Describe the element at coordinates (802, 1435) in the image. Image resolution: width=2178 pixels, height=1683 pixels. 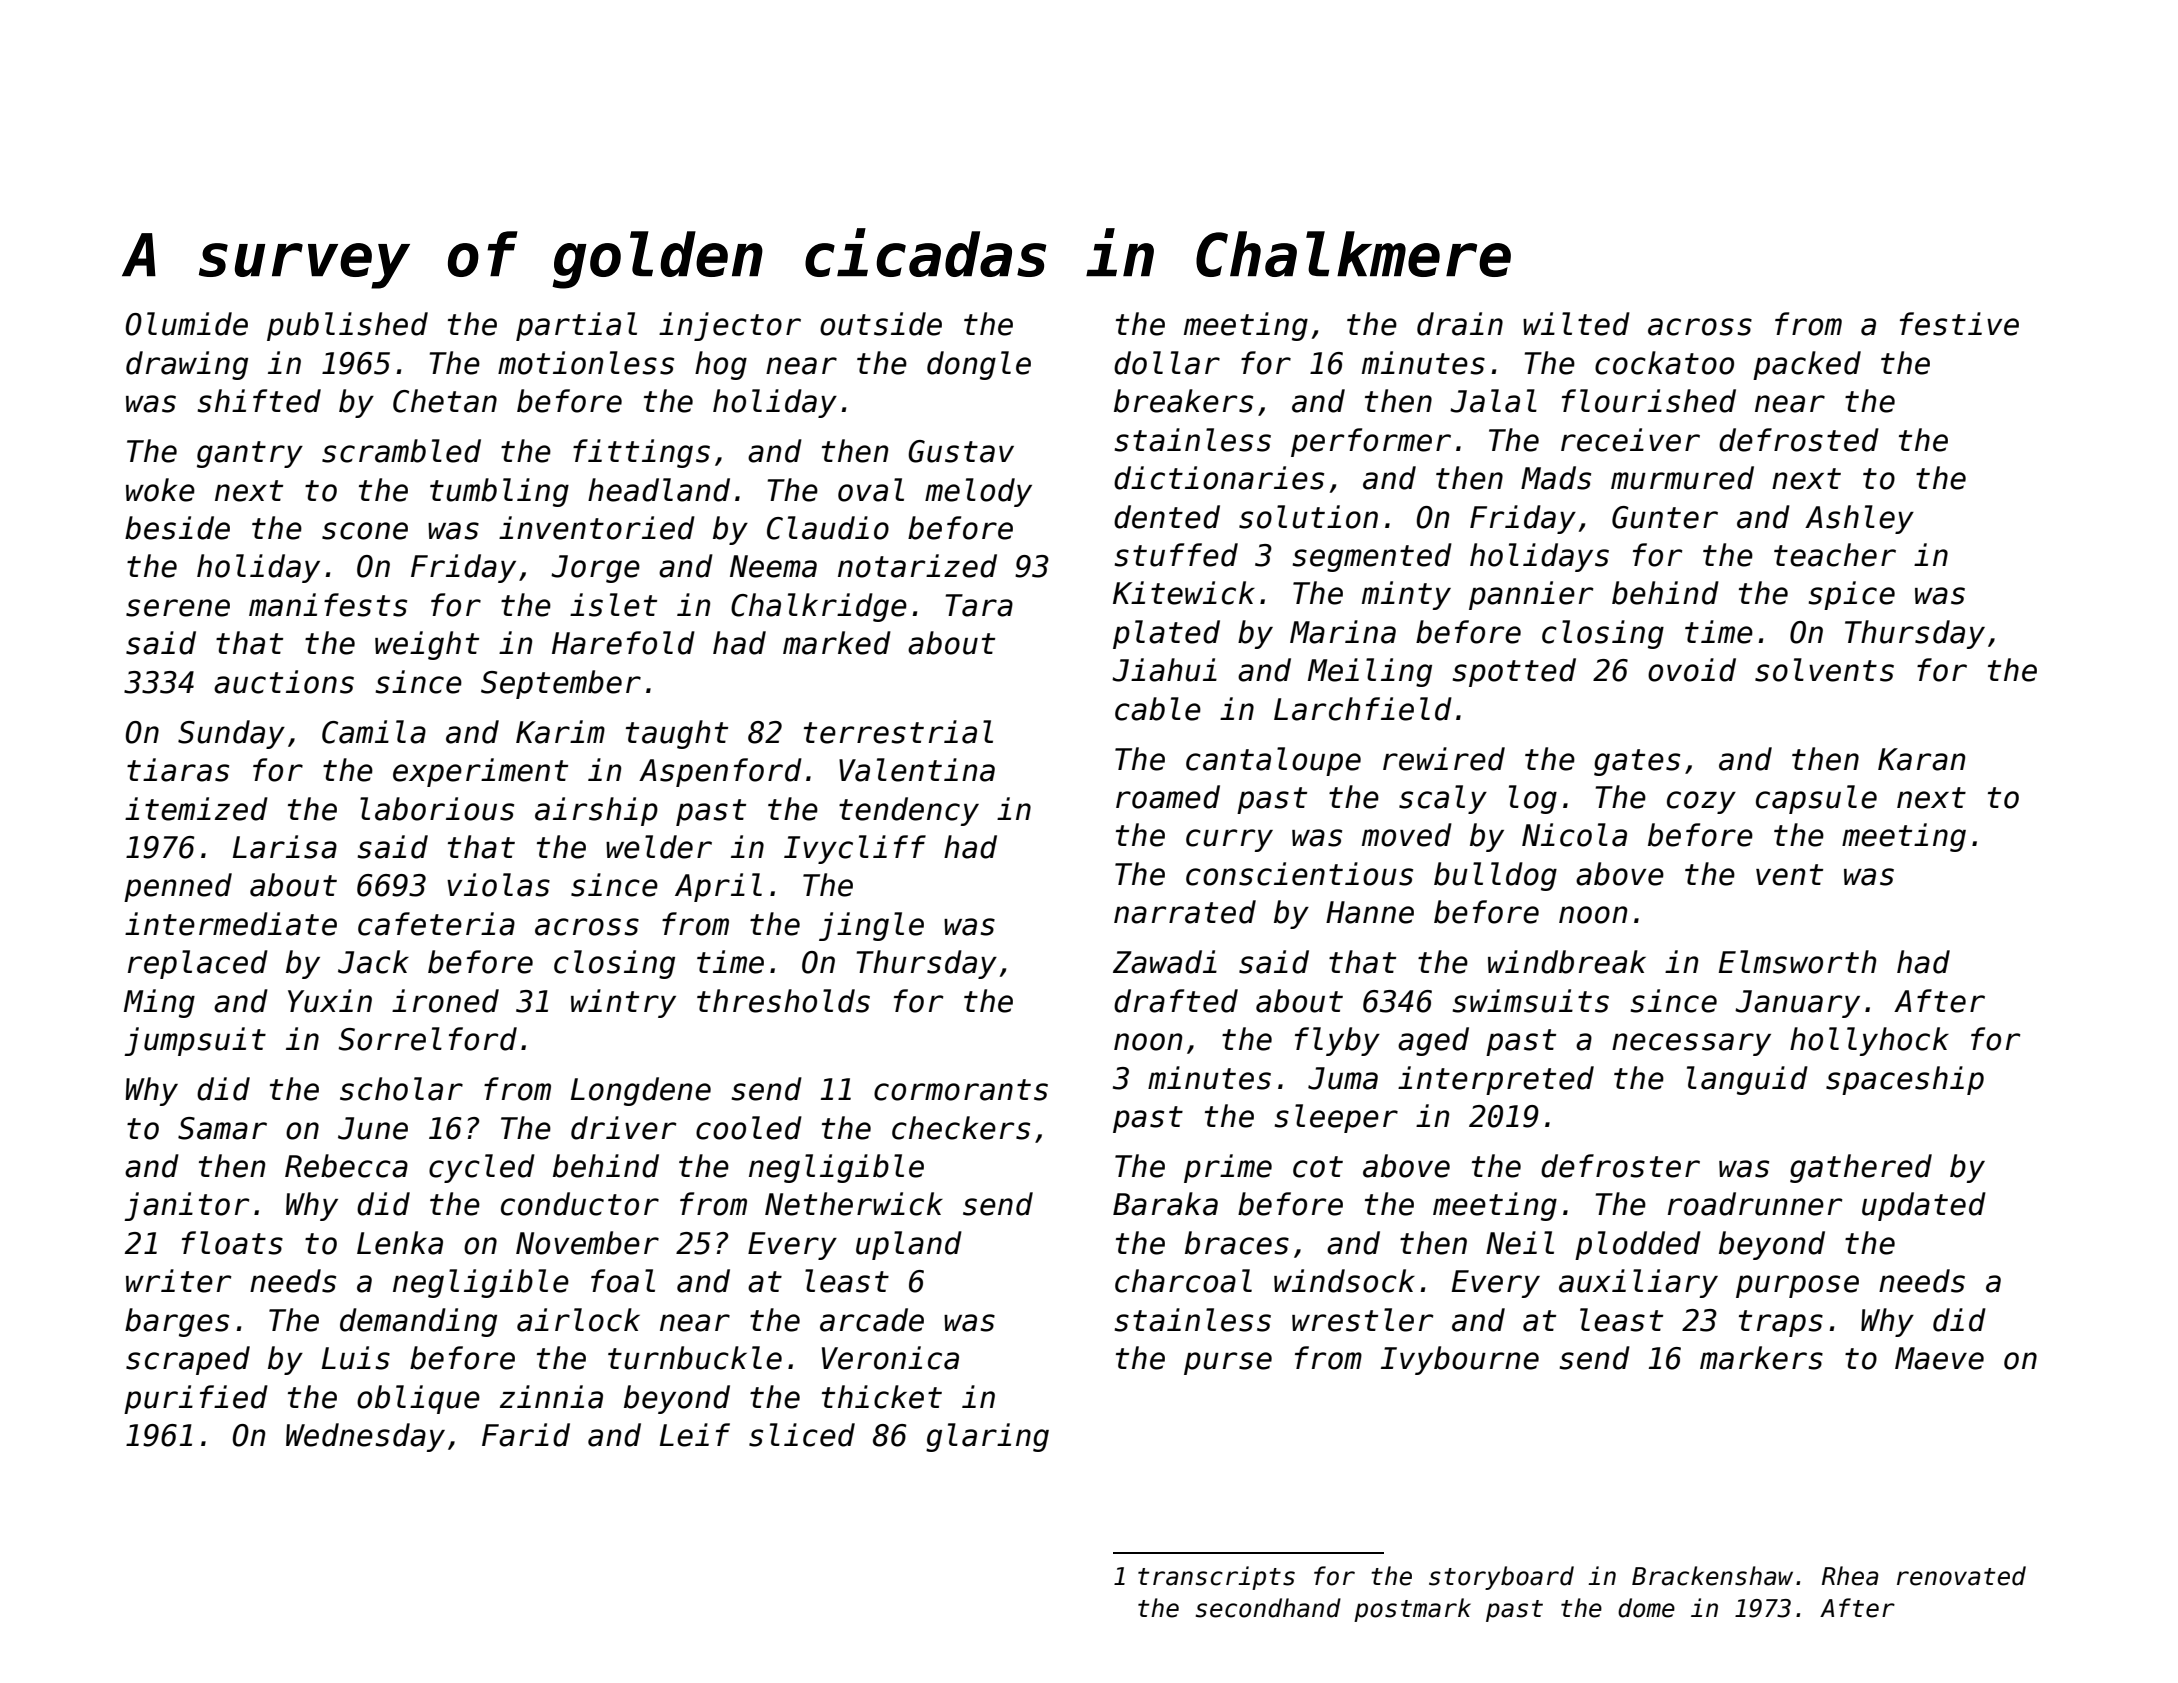
I see `sliced` at that location.
